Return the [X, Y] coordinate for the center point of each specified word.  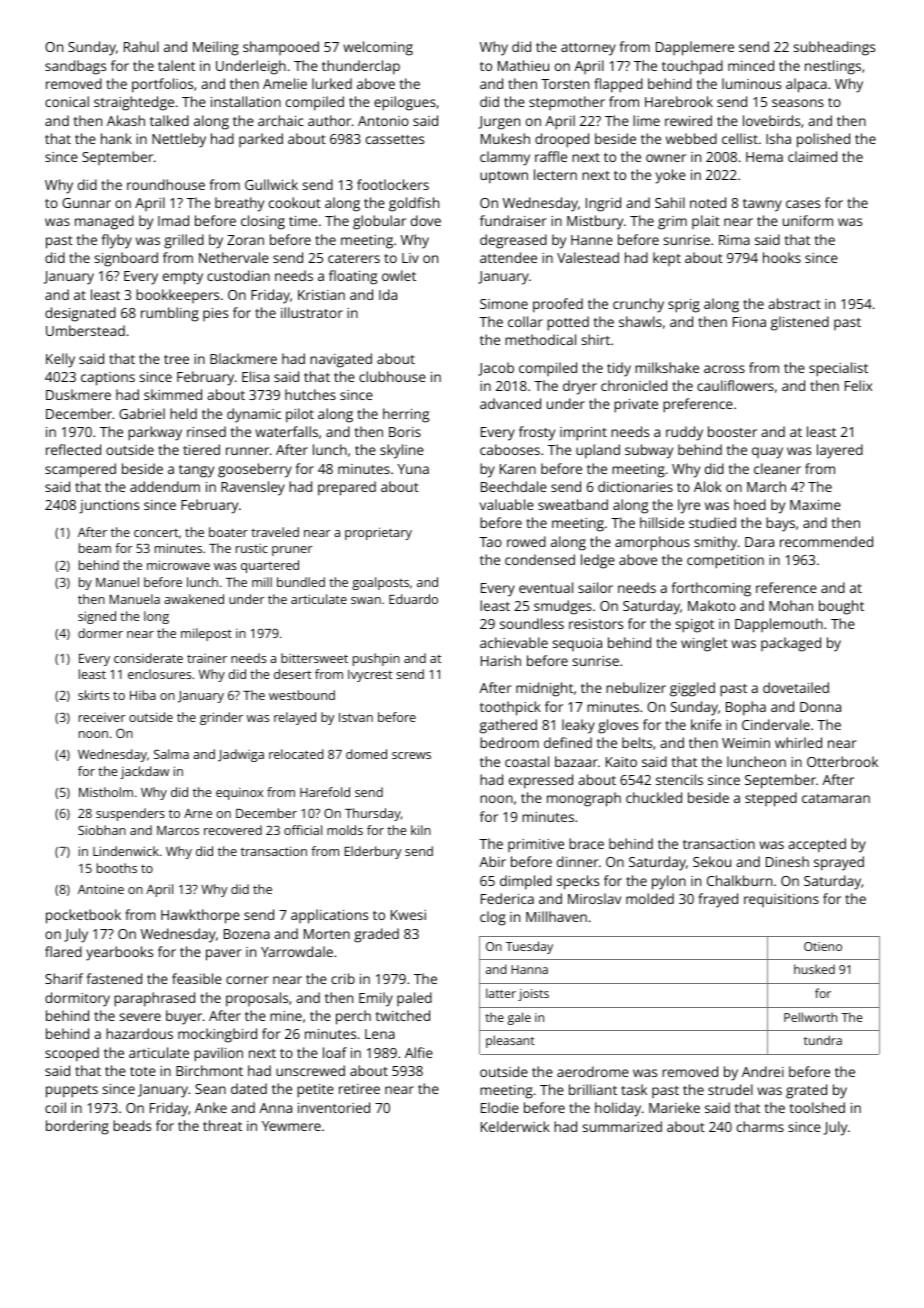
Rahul [141, 46]
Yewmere [291, 1126]
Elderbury [372, 852]
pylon [669, 882]
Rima [734, 240]
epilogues [405, 103]
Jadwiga [241, 755]
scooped [72, 1054]
